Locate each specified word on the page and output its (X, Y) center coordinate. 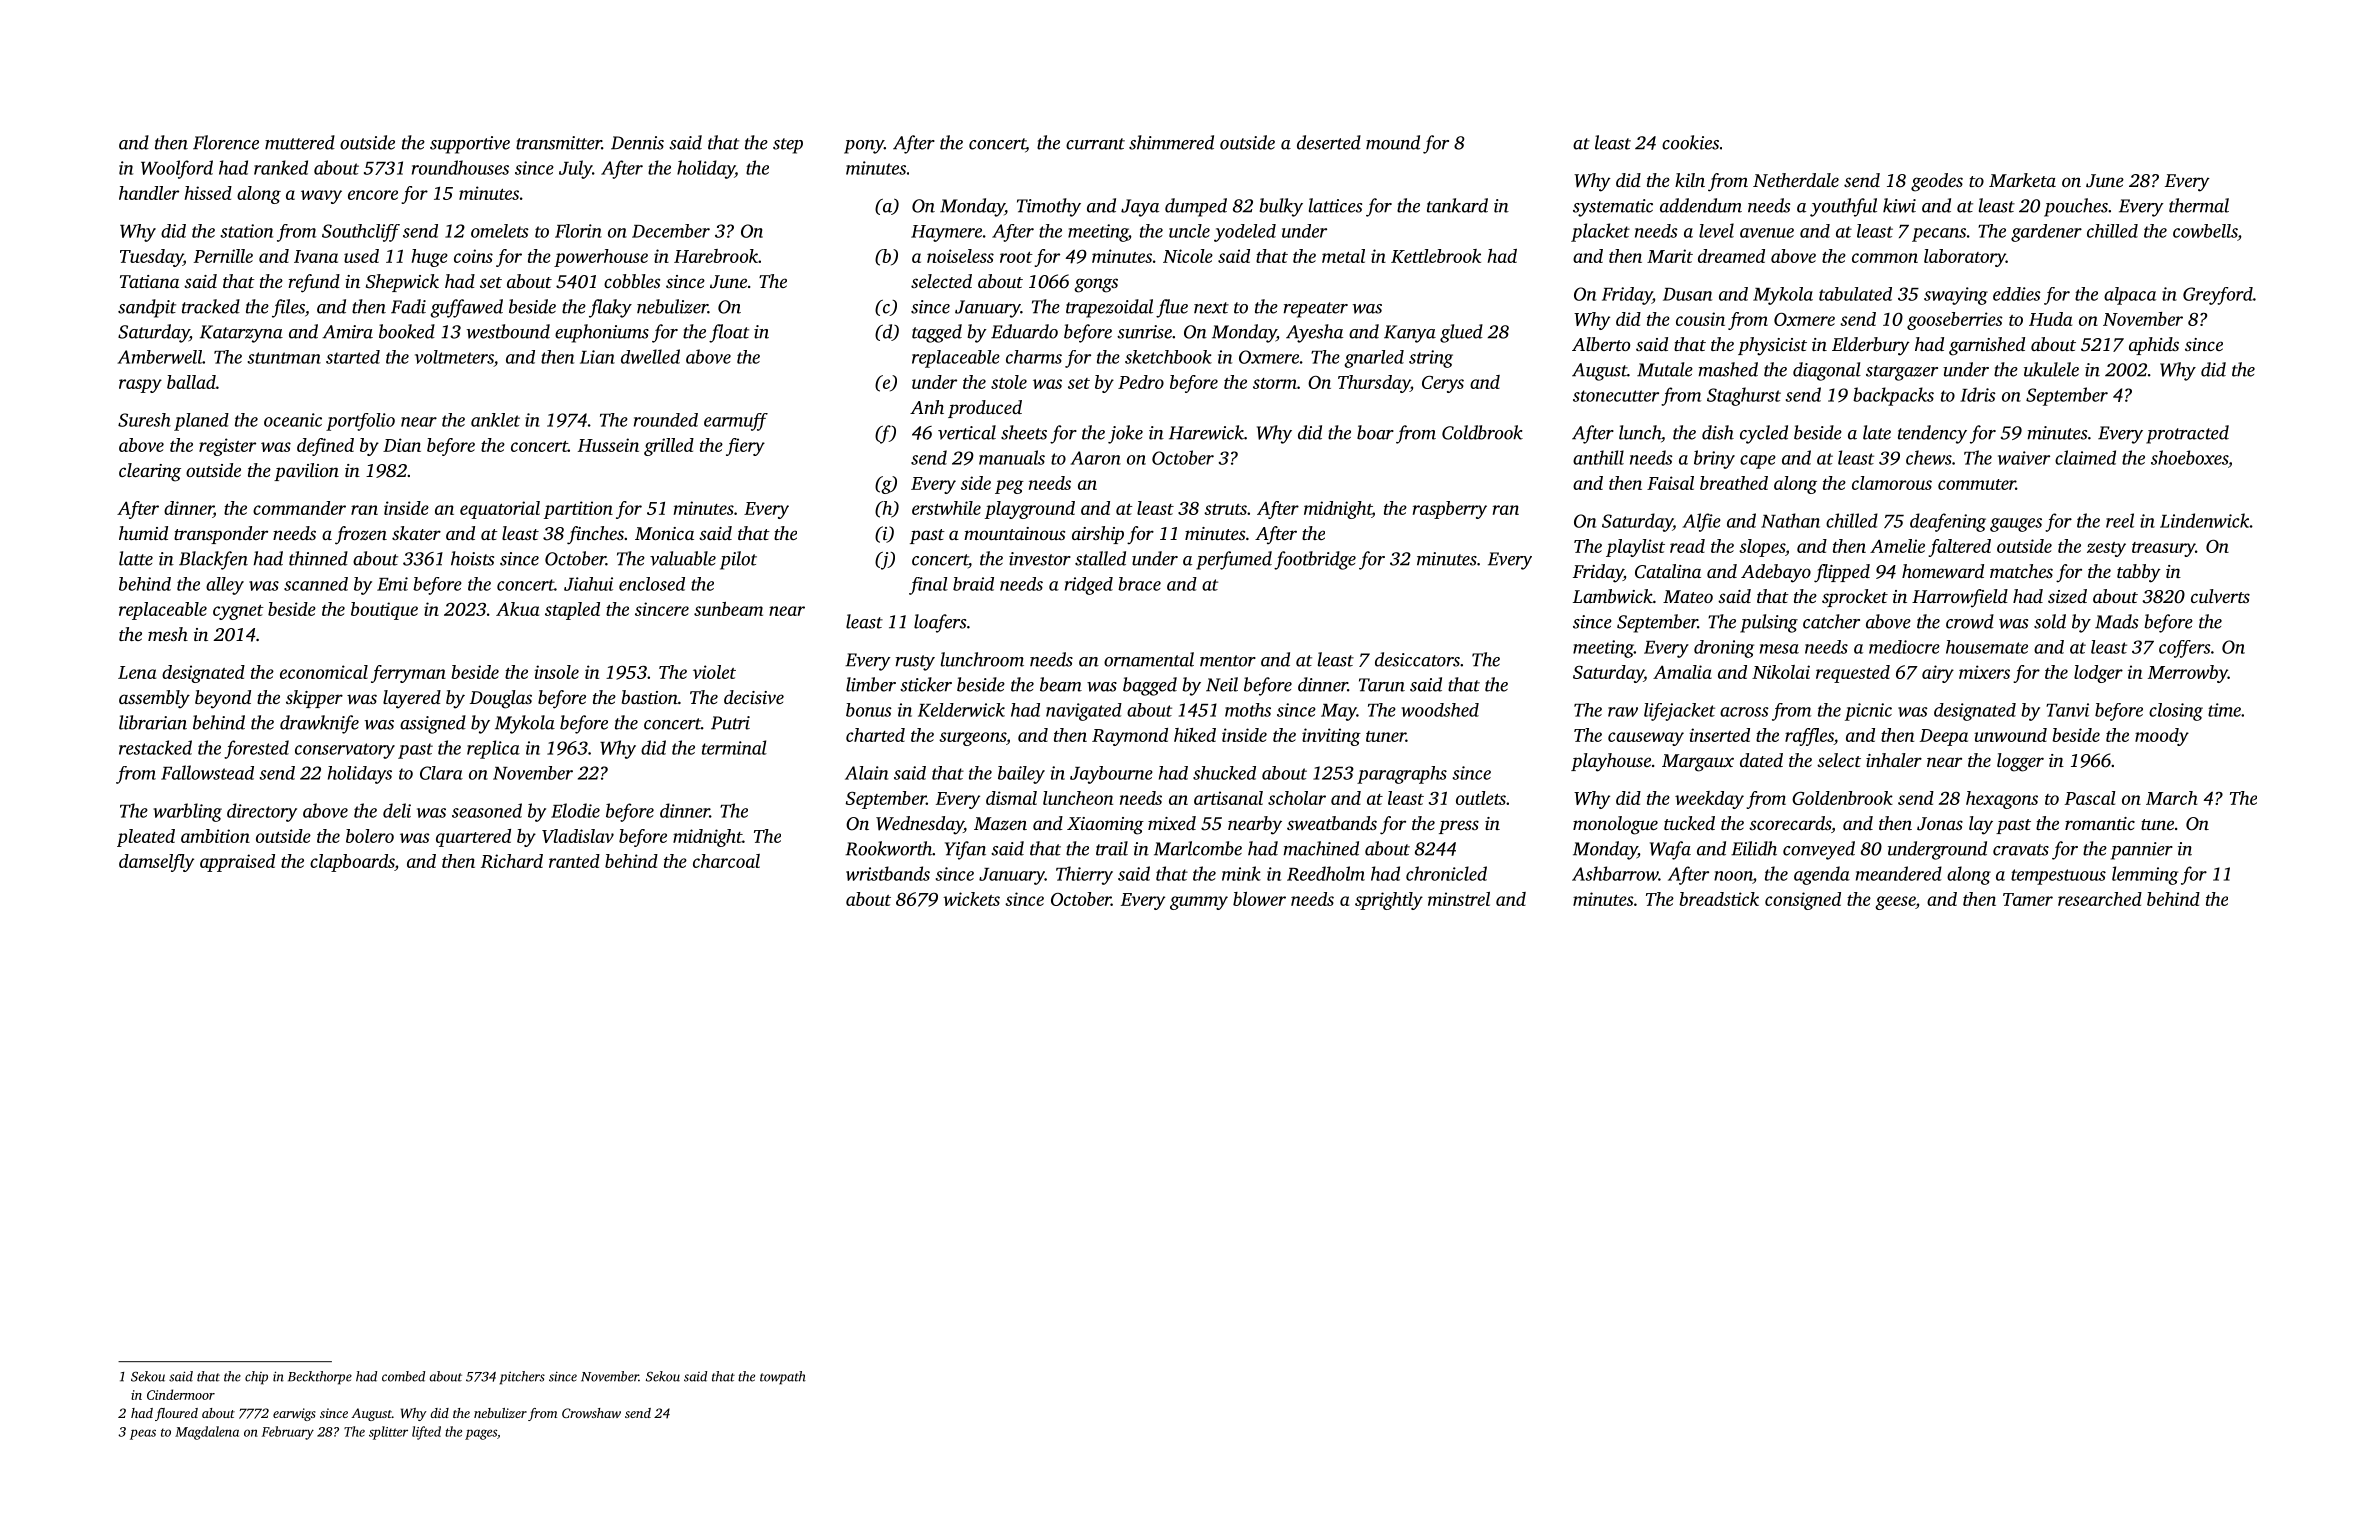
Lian (597, 357)
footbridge (1315, 560)
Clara (441, 773)
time (2224, 710)
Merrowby (2188, 674)
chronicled (1446, 873)
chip (256, 1378)
